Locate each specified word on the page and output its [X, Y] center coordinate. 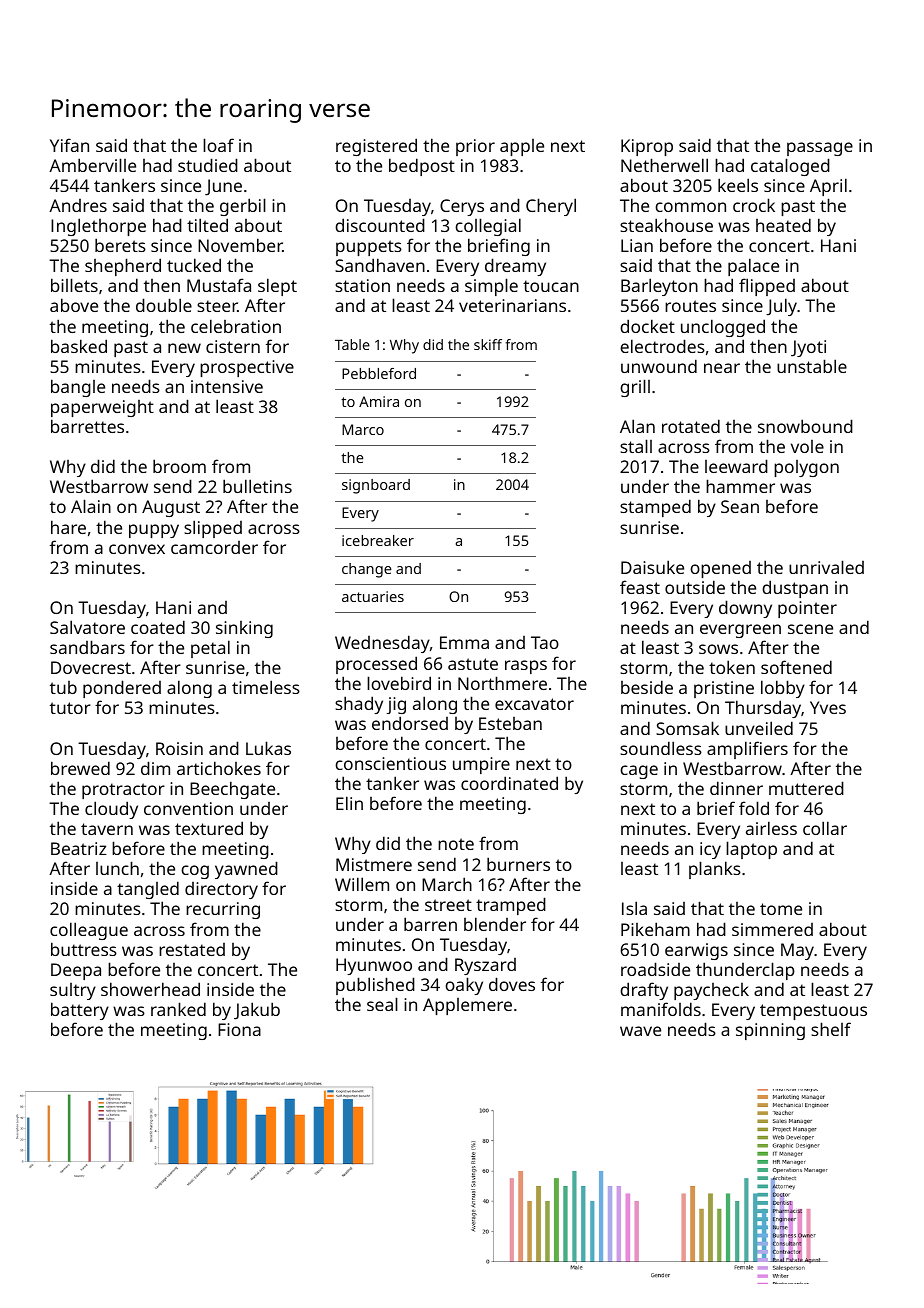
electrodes [662, 346]
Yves [828, 707]
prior [475, 147]
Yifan [69, 145]
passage [820, 149]
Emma [464, 642]
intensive [227, 386]
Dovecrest [91, 667]
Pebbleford [379, 373]
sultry [73, 991]
